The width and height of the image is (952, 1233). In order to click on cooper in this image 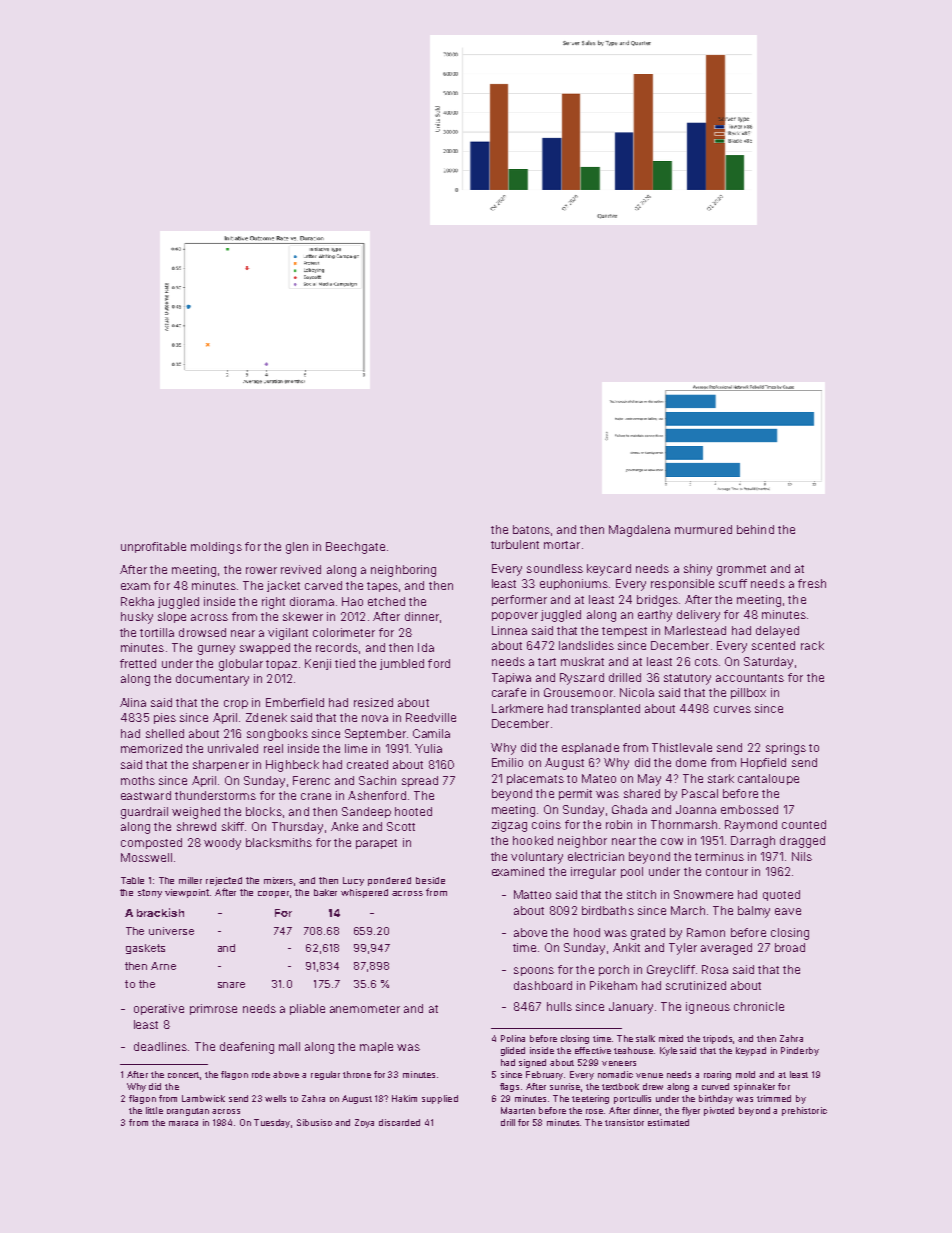, I will do `click(273, 894)`.
